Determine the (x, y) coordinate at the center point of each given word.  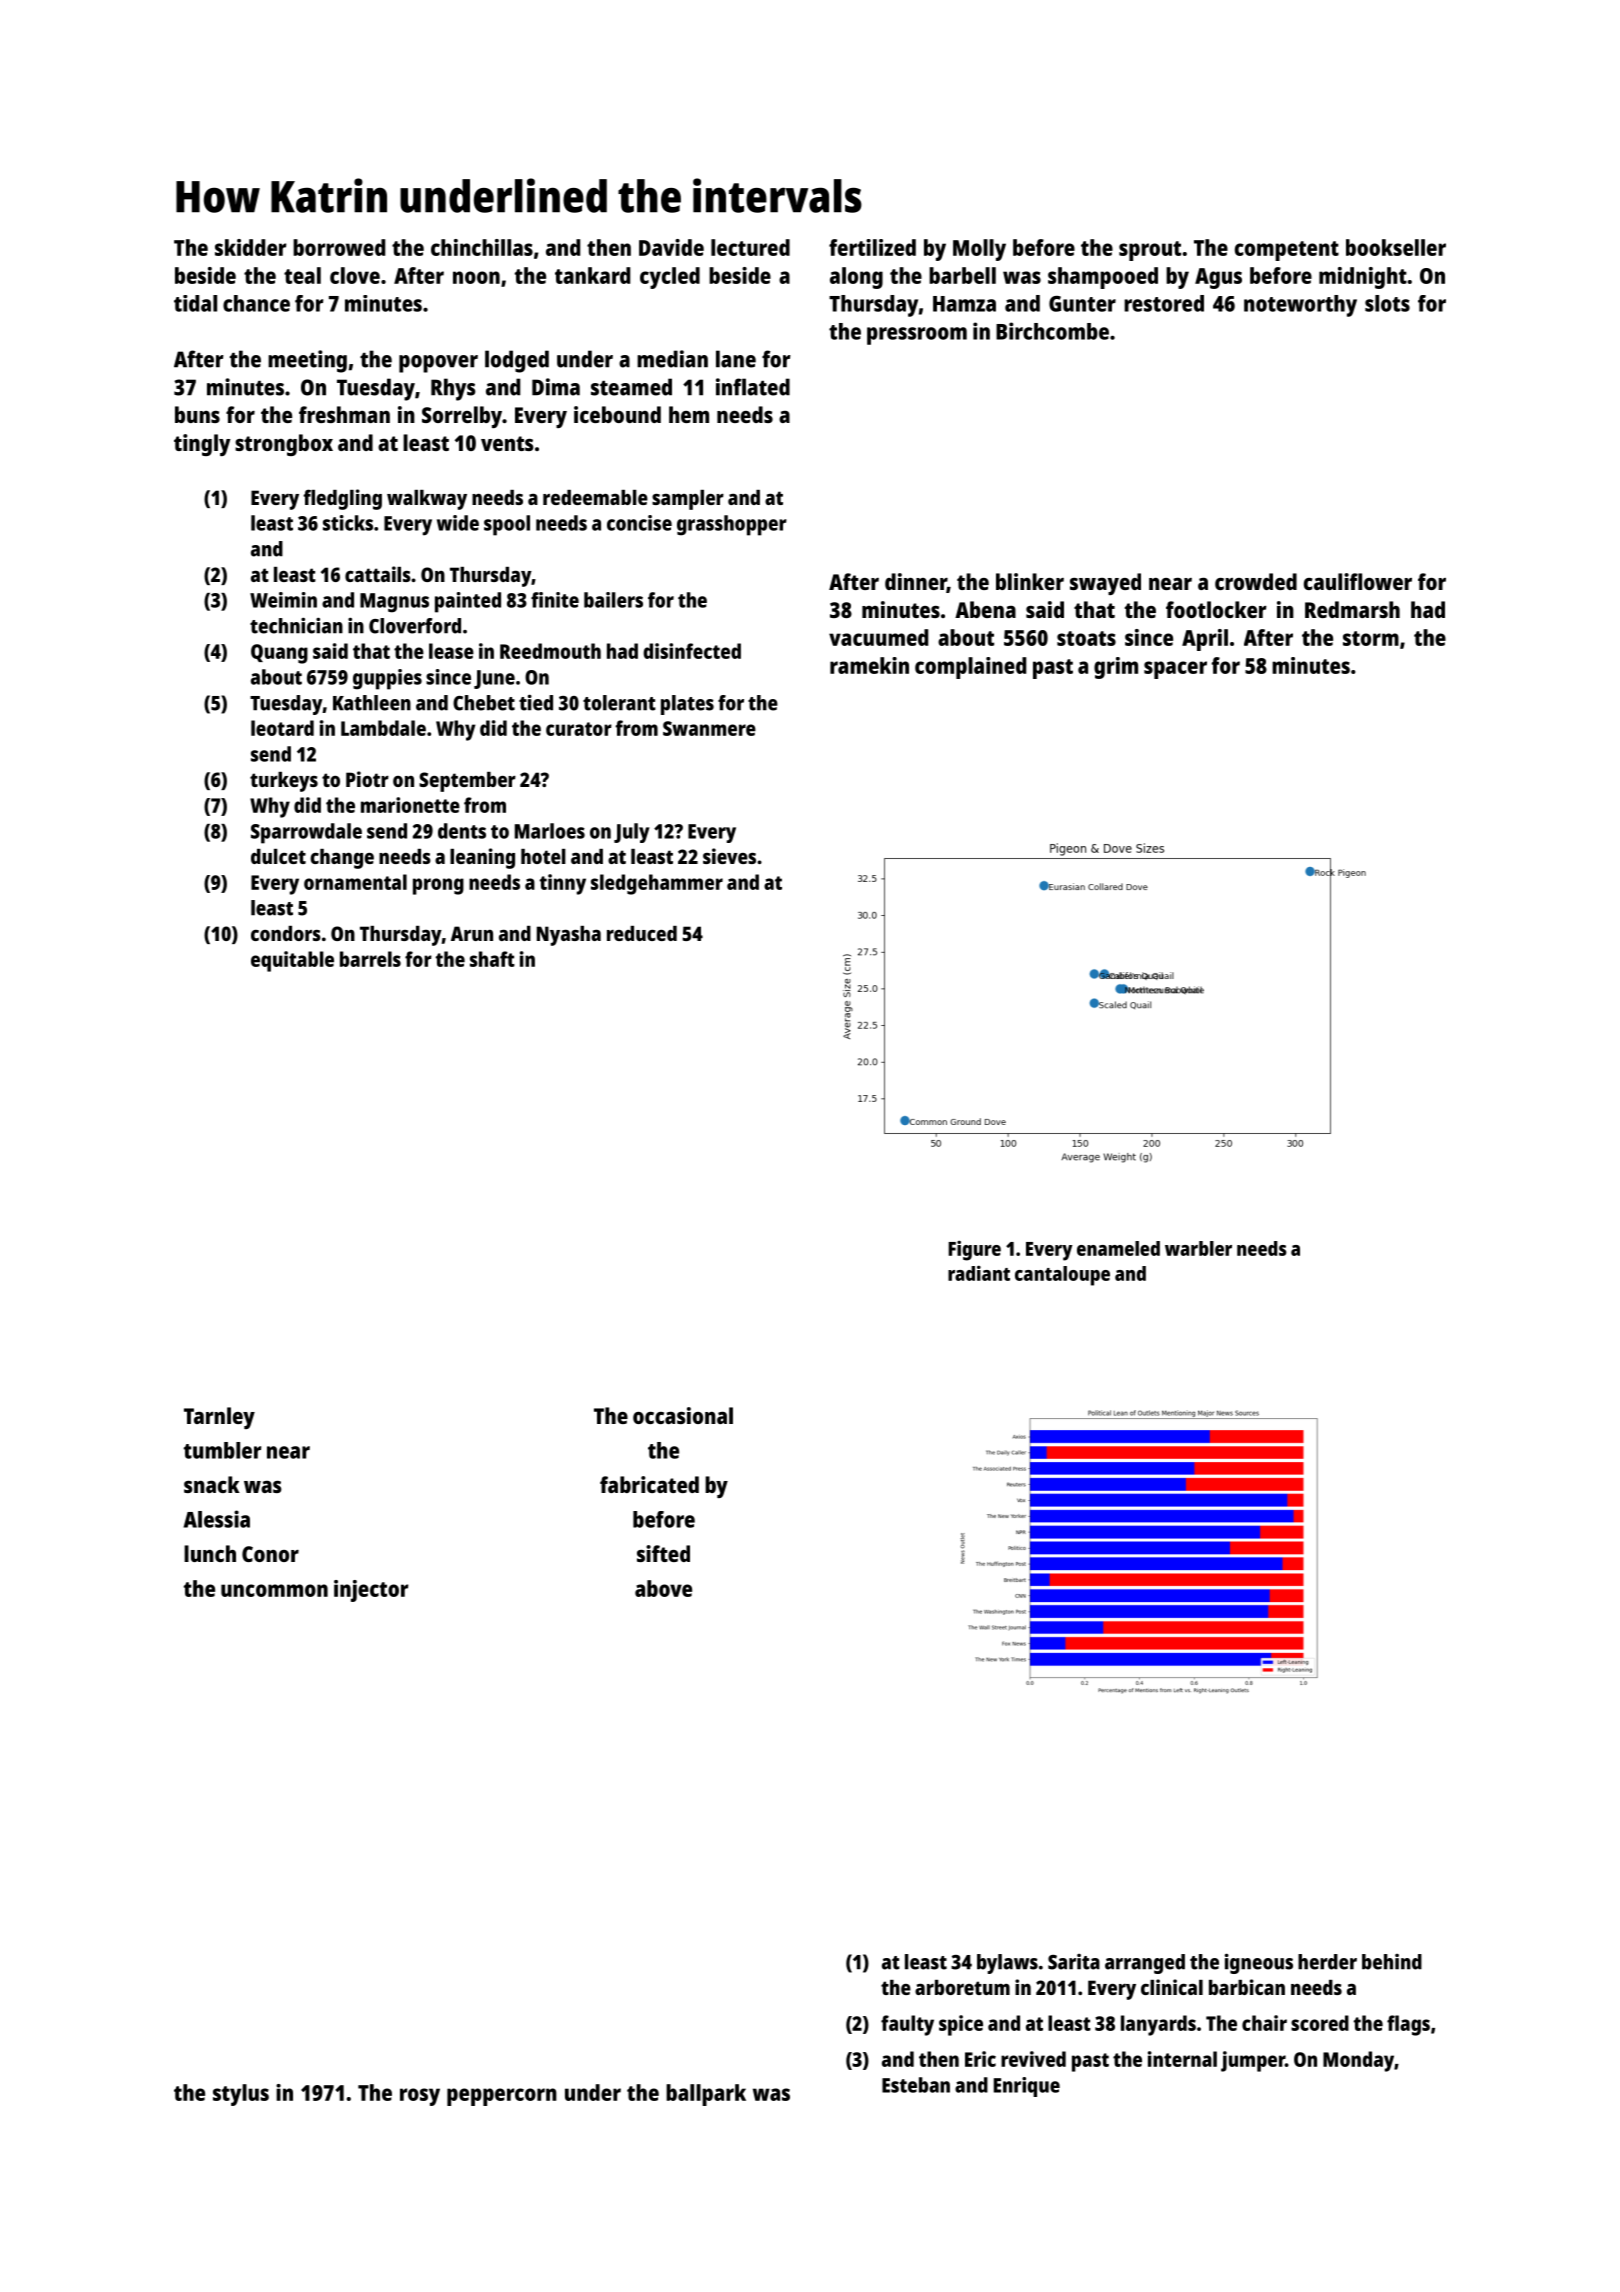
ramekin (869, 665)
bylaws (1007, 1964)
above (663, 1588)
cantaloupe (1062, 1276)
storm (1371, 638)
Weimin (283, 600)
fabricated (649, 1484)
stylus (241, 2095)
